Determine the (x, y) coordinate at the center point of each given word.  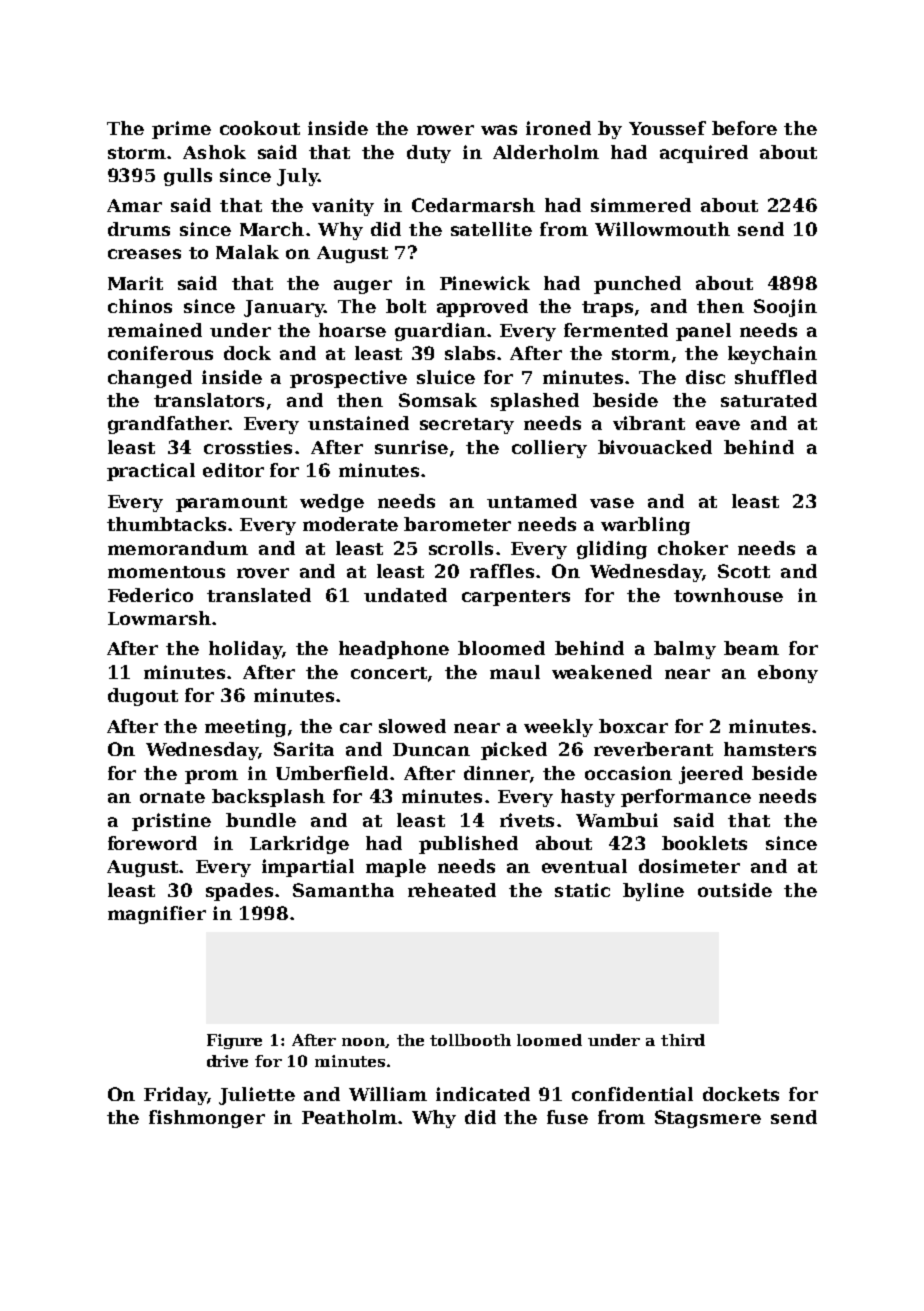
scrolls (461, 548)
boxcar (633, 726)
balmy (685, 650)
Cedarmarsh (473, 205)
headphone (394, 650)
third (683, 1040)
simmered (641, 205)
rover (263, 573)
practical (151, 472)
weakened (602, 672)
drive (227, 1061)
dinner (496, 773)
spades (239, 892)
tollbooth (470, 1040)
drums (139, 229)
